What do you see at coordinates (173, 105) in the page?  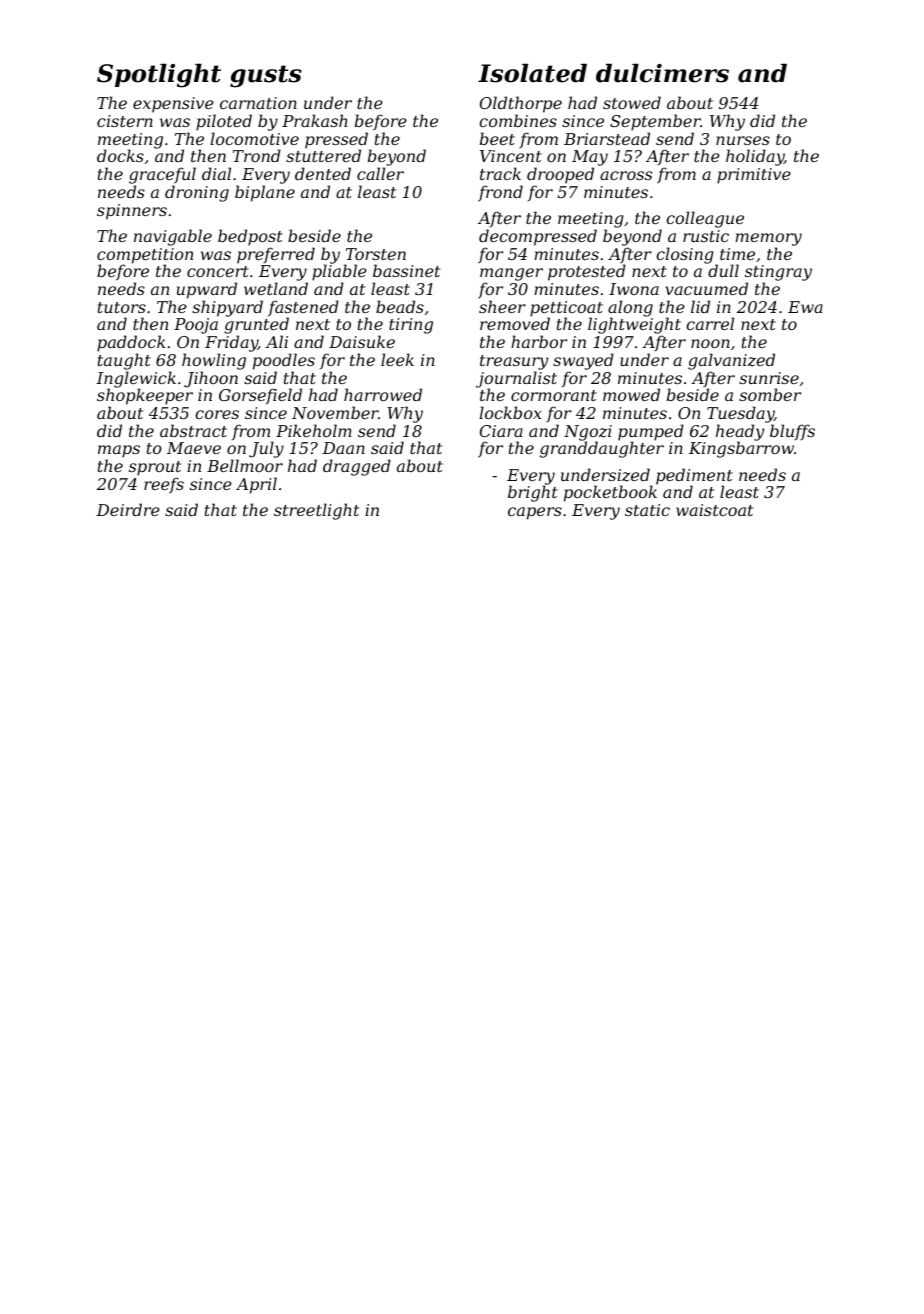 I see `expensive` at bounding box center [173, 105].
